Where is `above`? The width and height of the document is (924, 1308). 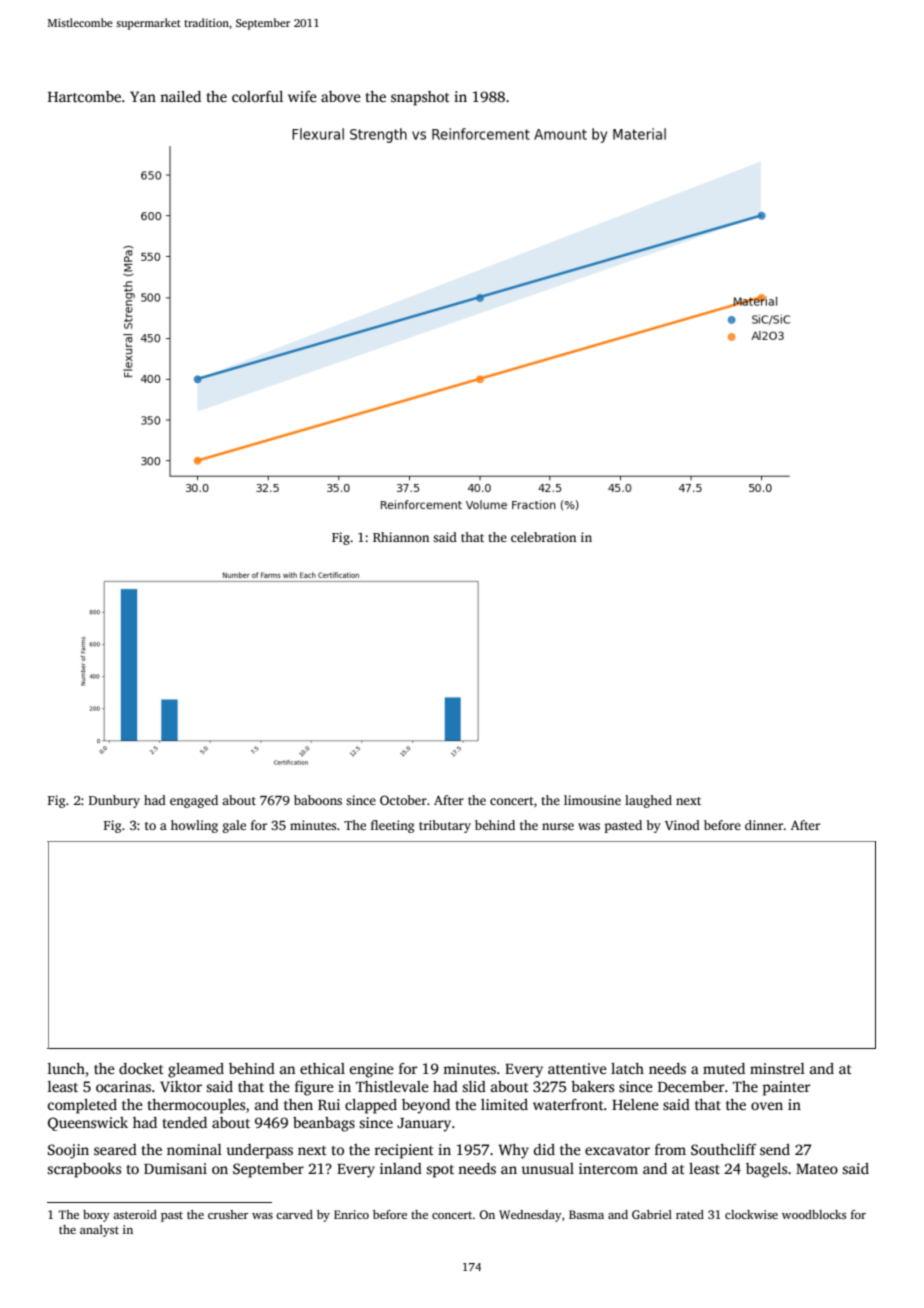
above is located at coordinates (341, 96).
